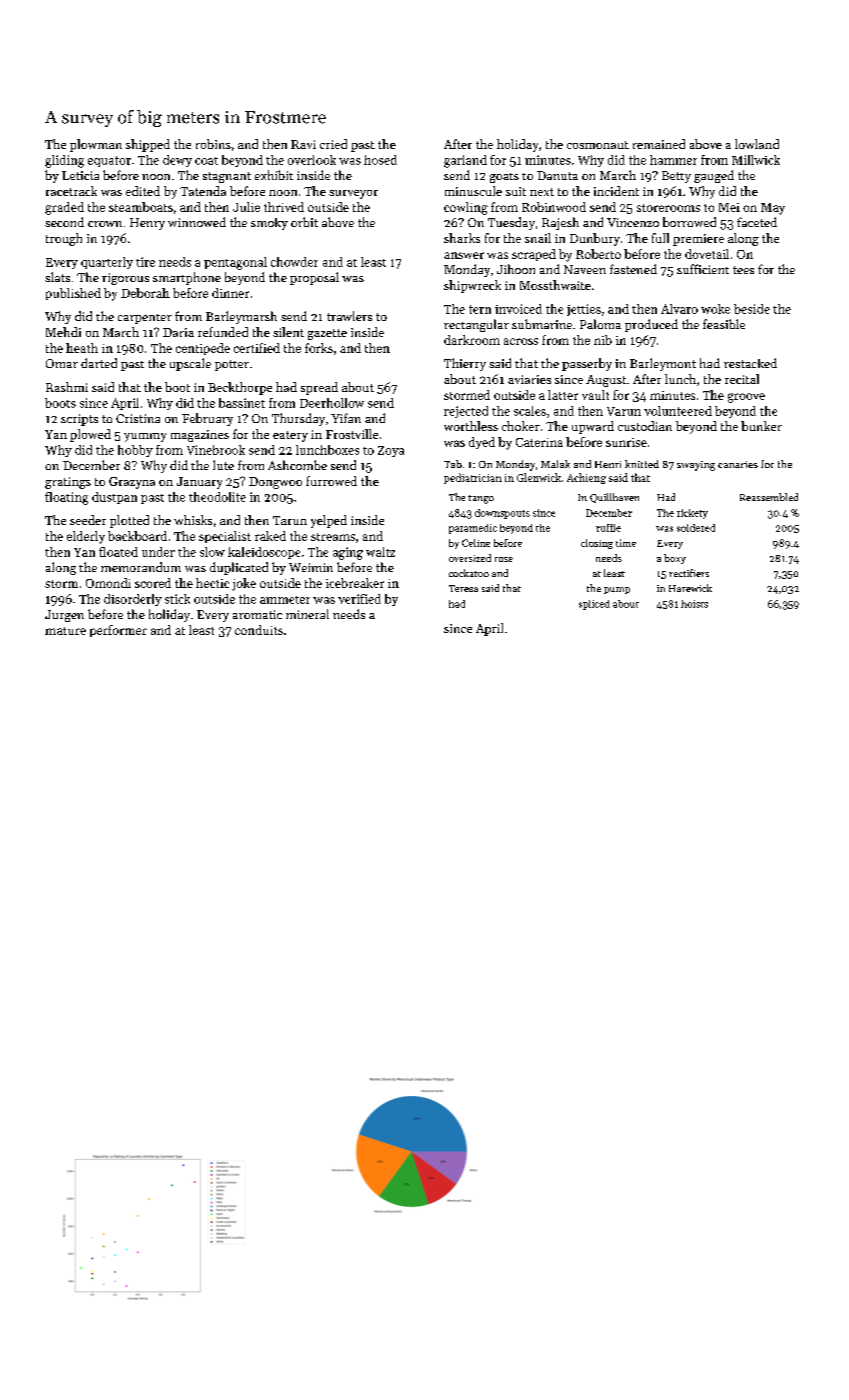  Describe the element at coordinates (761, 426) in the document. I see `bunker` at that location.
